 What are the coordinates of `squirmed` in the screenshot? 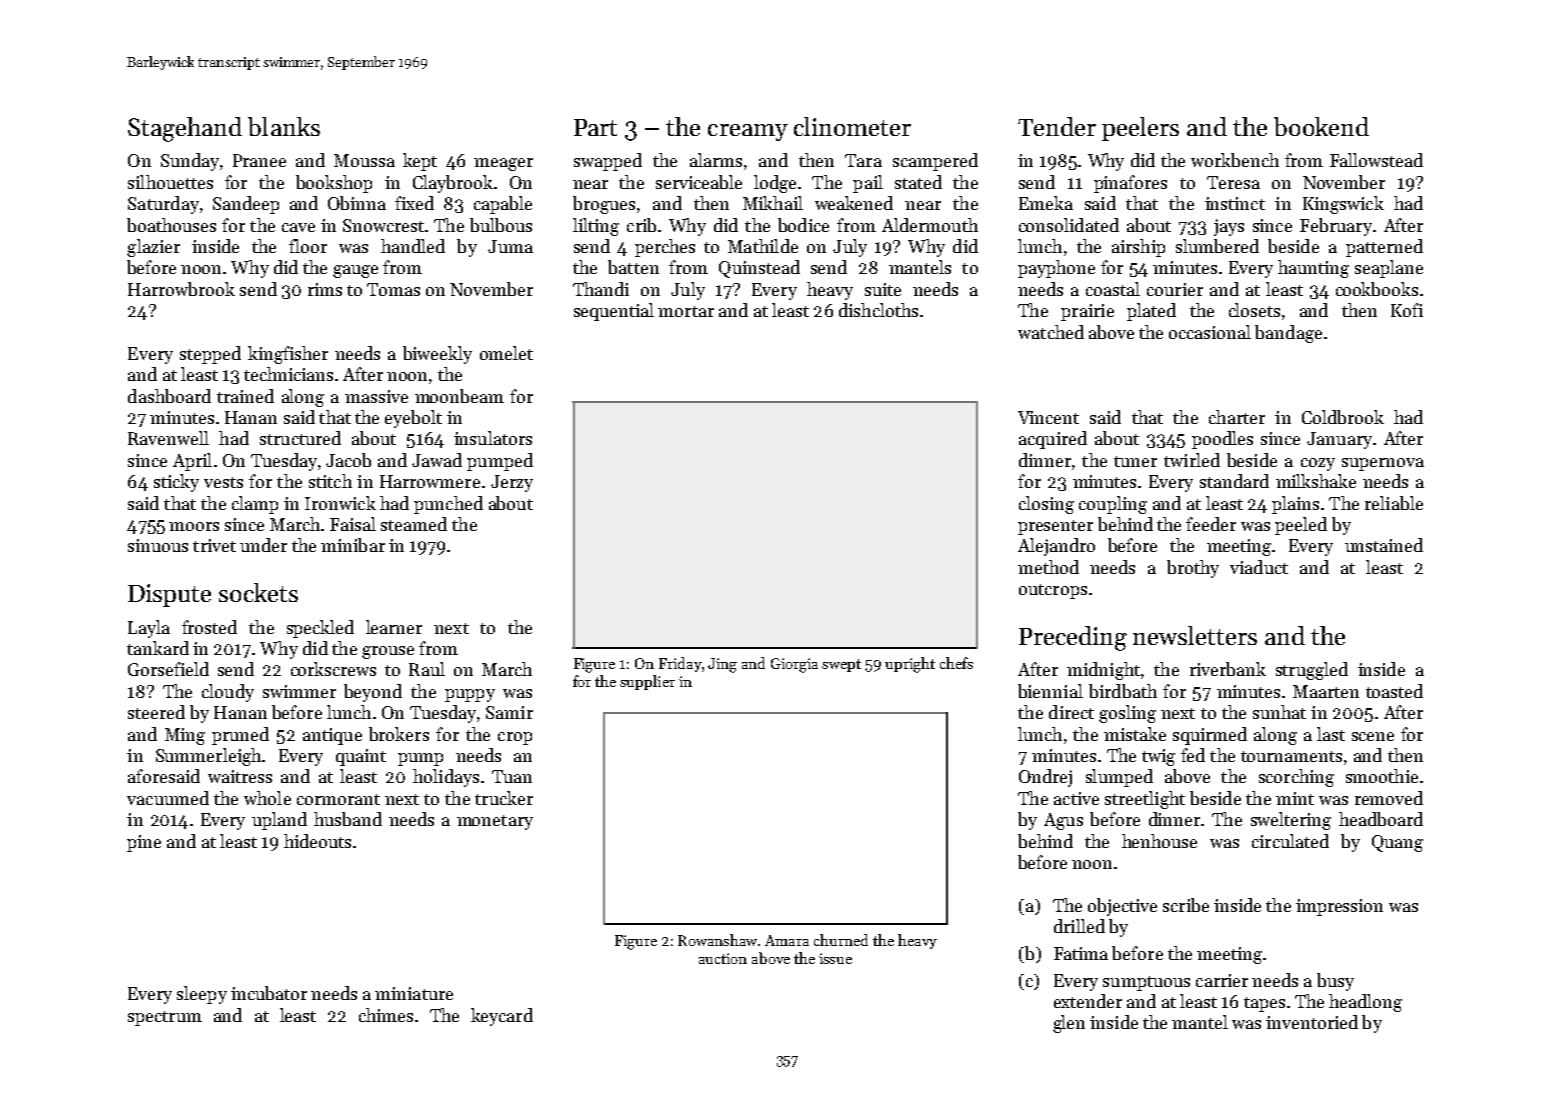 It's located at (1210, 736).
